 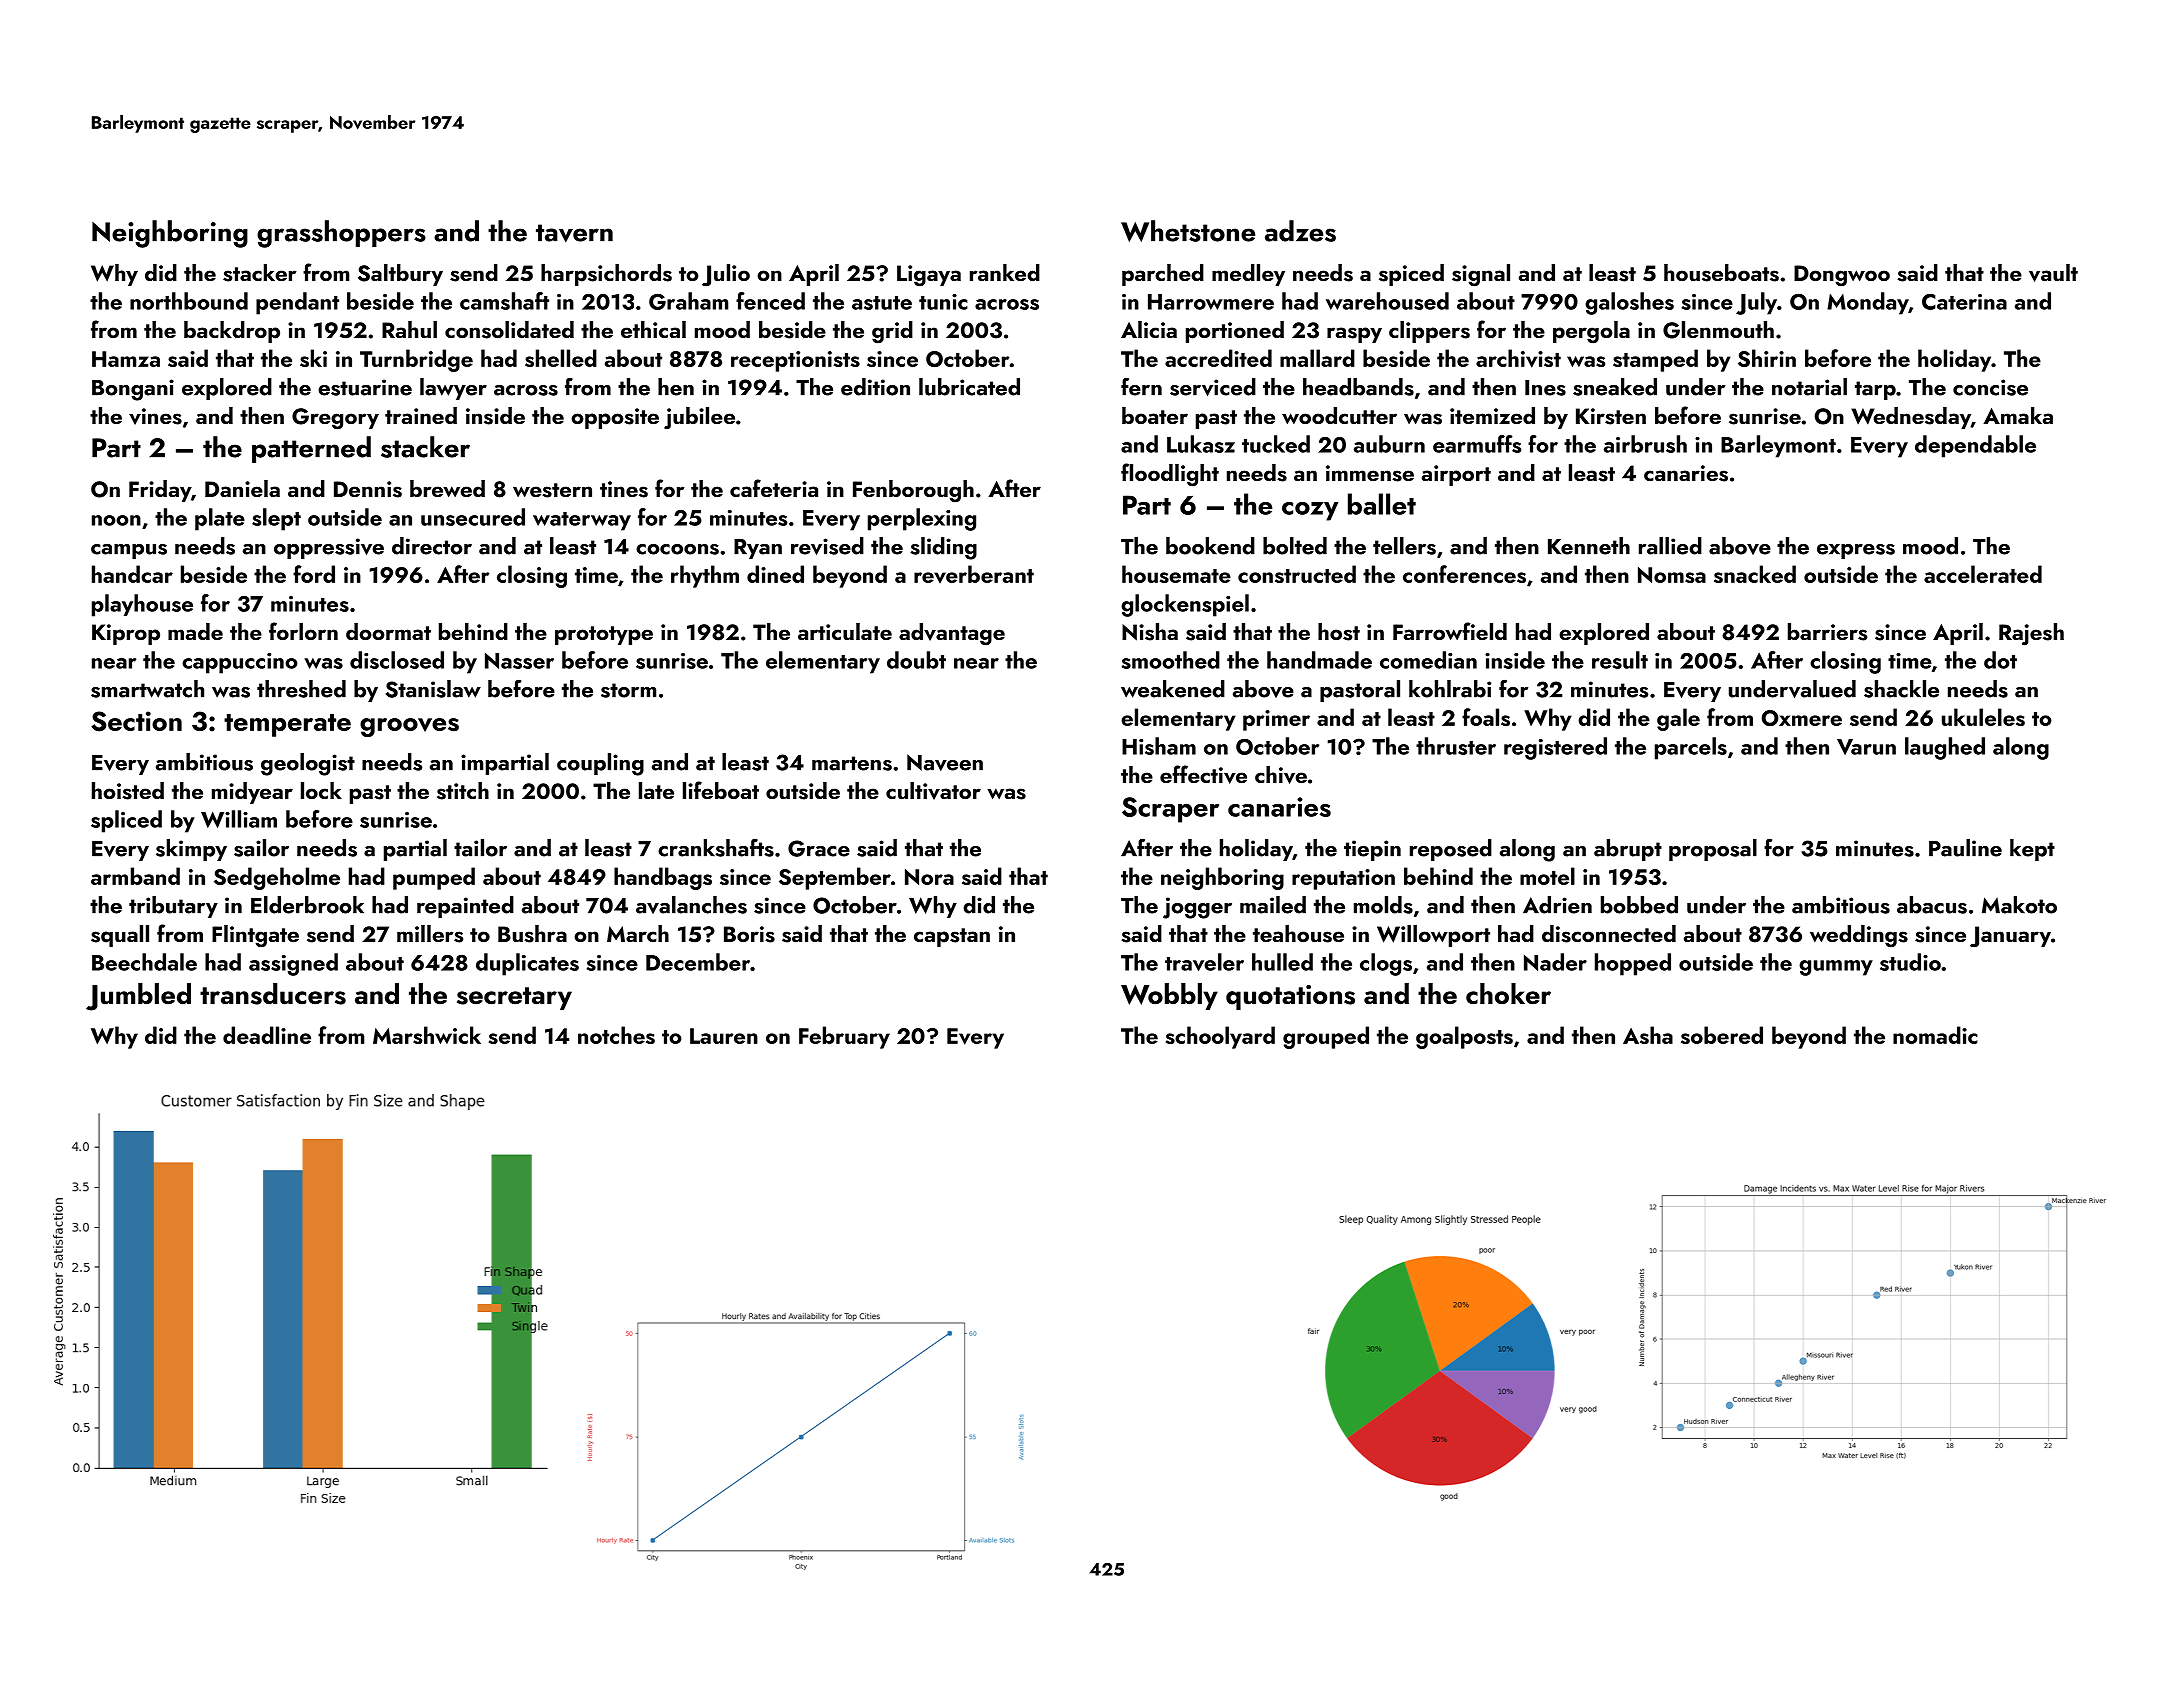 What do you see at coordinates (527, 964) in the page?
I see `duplicates` at bounding box center [527, 964].
